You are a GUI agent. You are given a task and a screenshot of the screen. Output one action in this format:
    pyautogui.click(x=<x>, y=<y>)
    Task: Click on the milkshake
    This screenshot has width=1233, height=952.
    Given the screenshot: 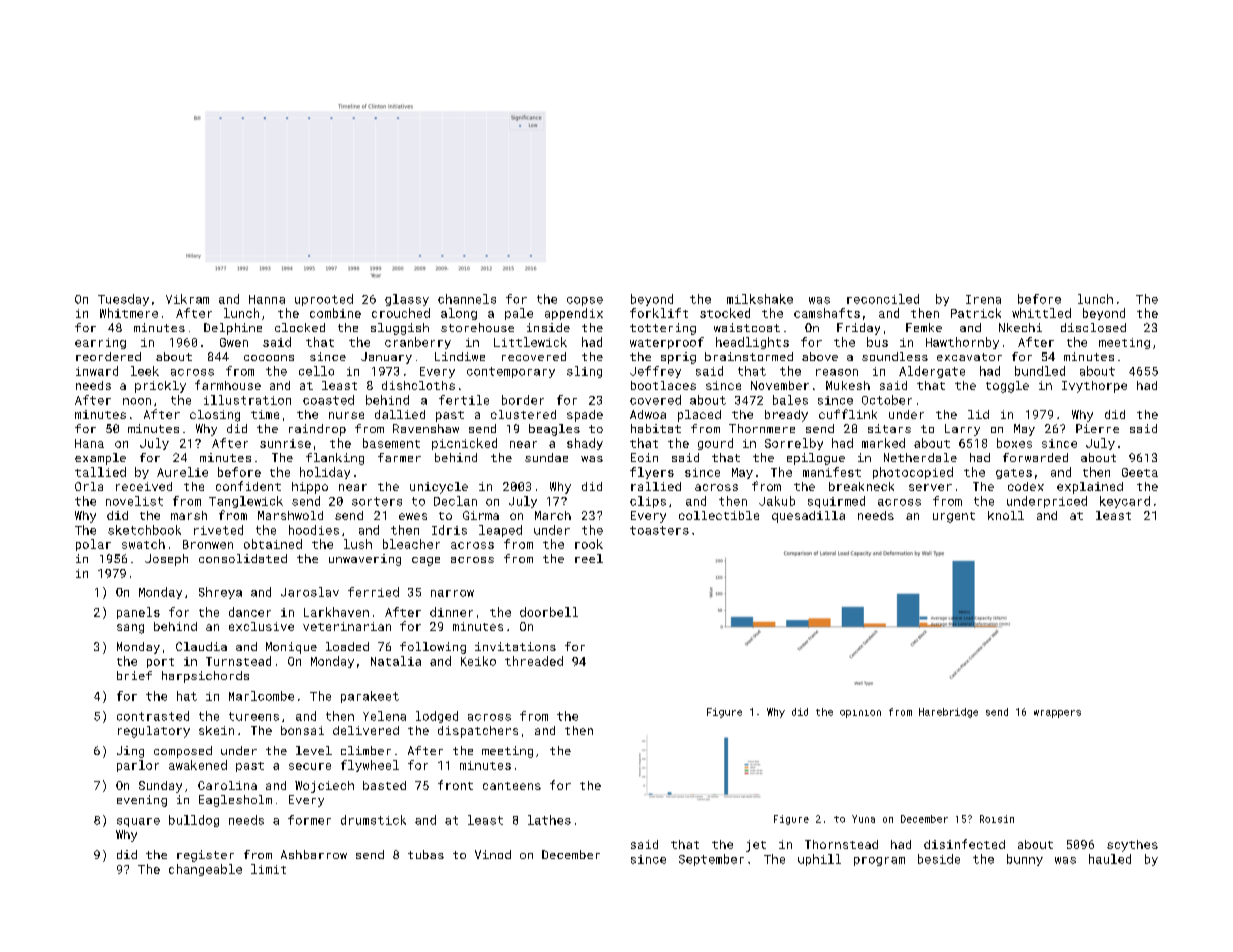 What is the action you would take?
    pyautogui.click(x=760, y=299)
